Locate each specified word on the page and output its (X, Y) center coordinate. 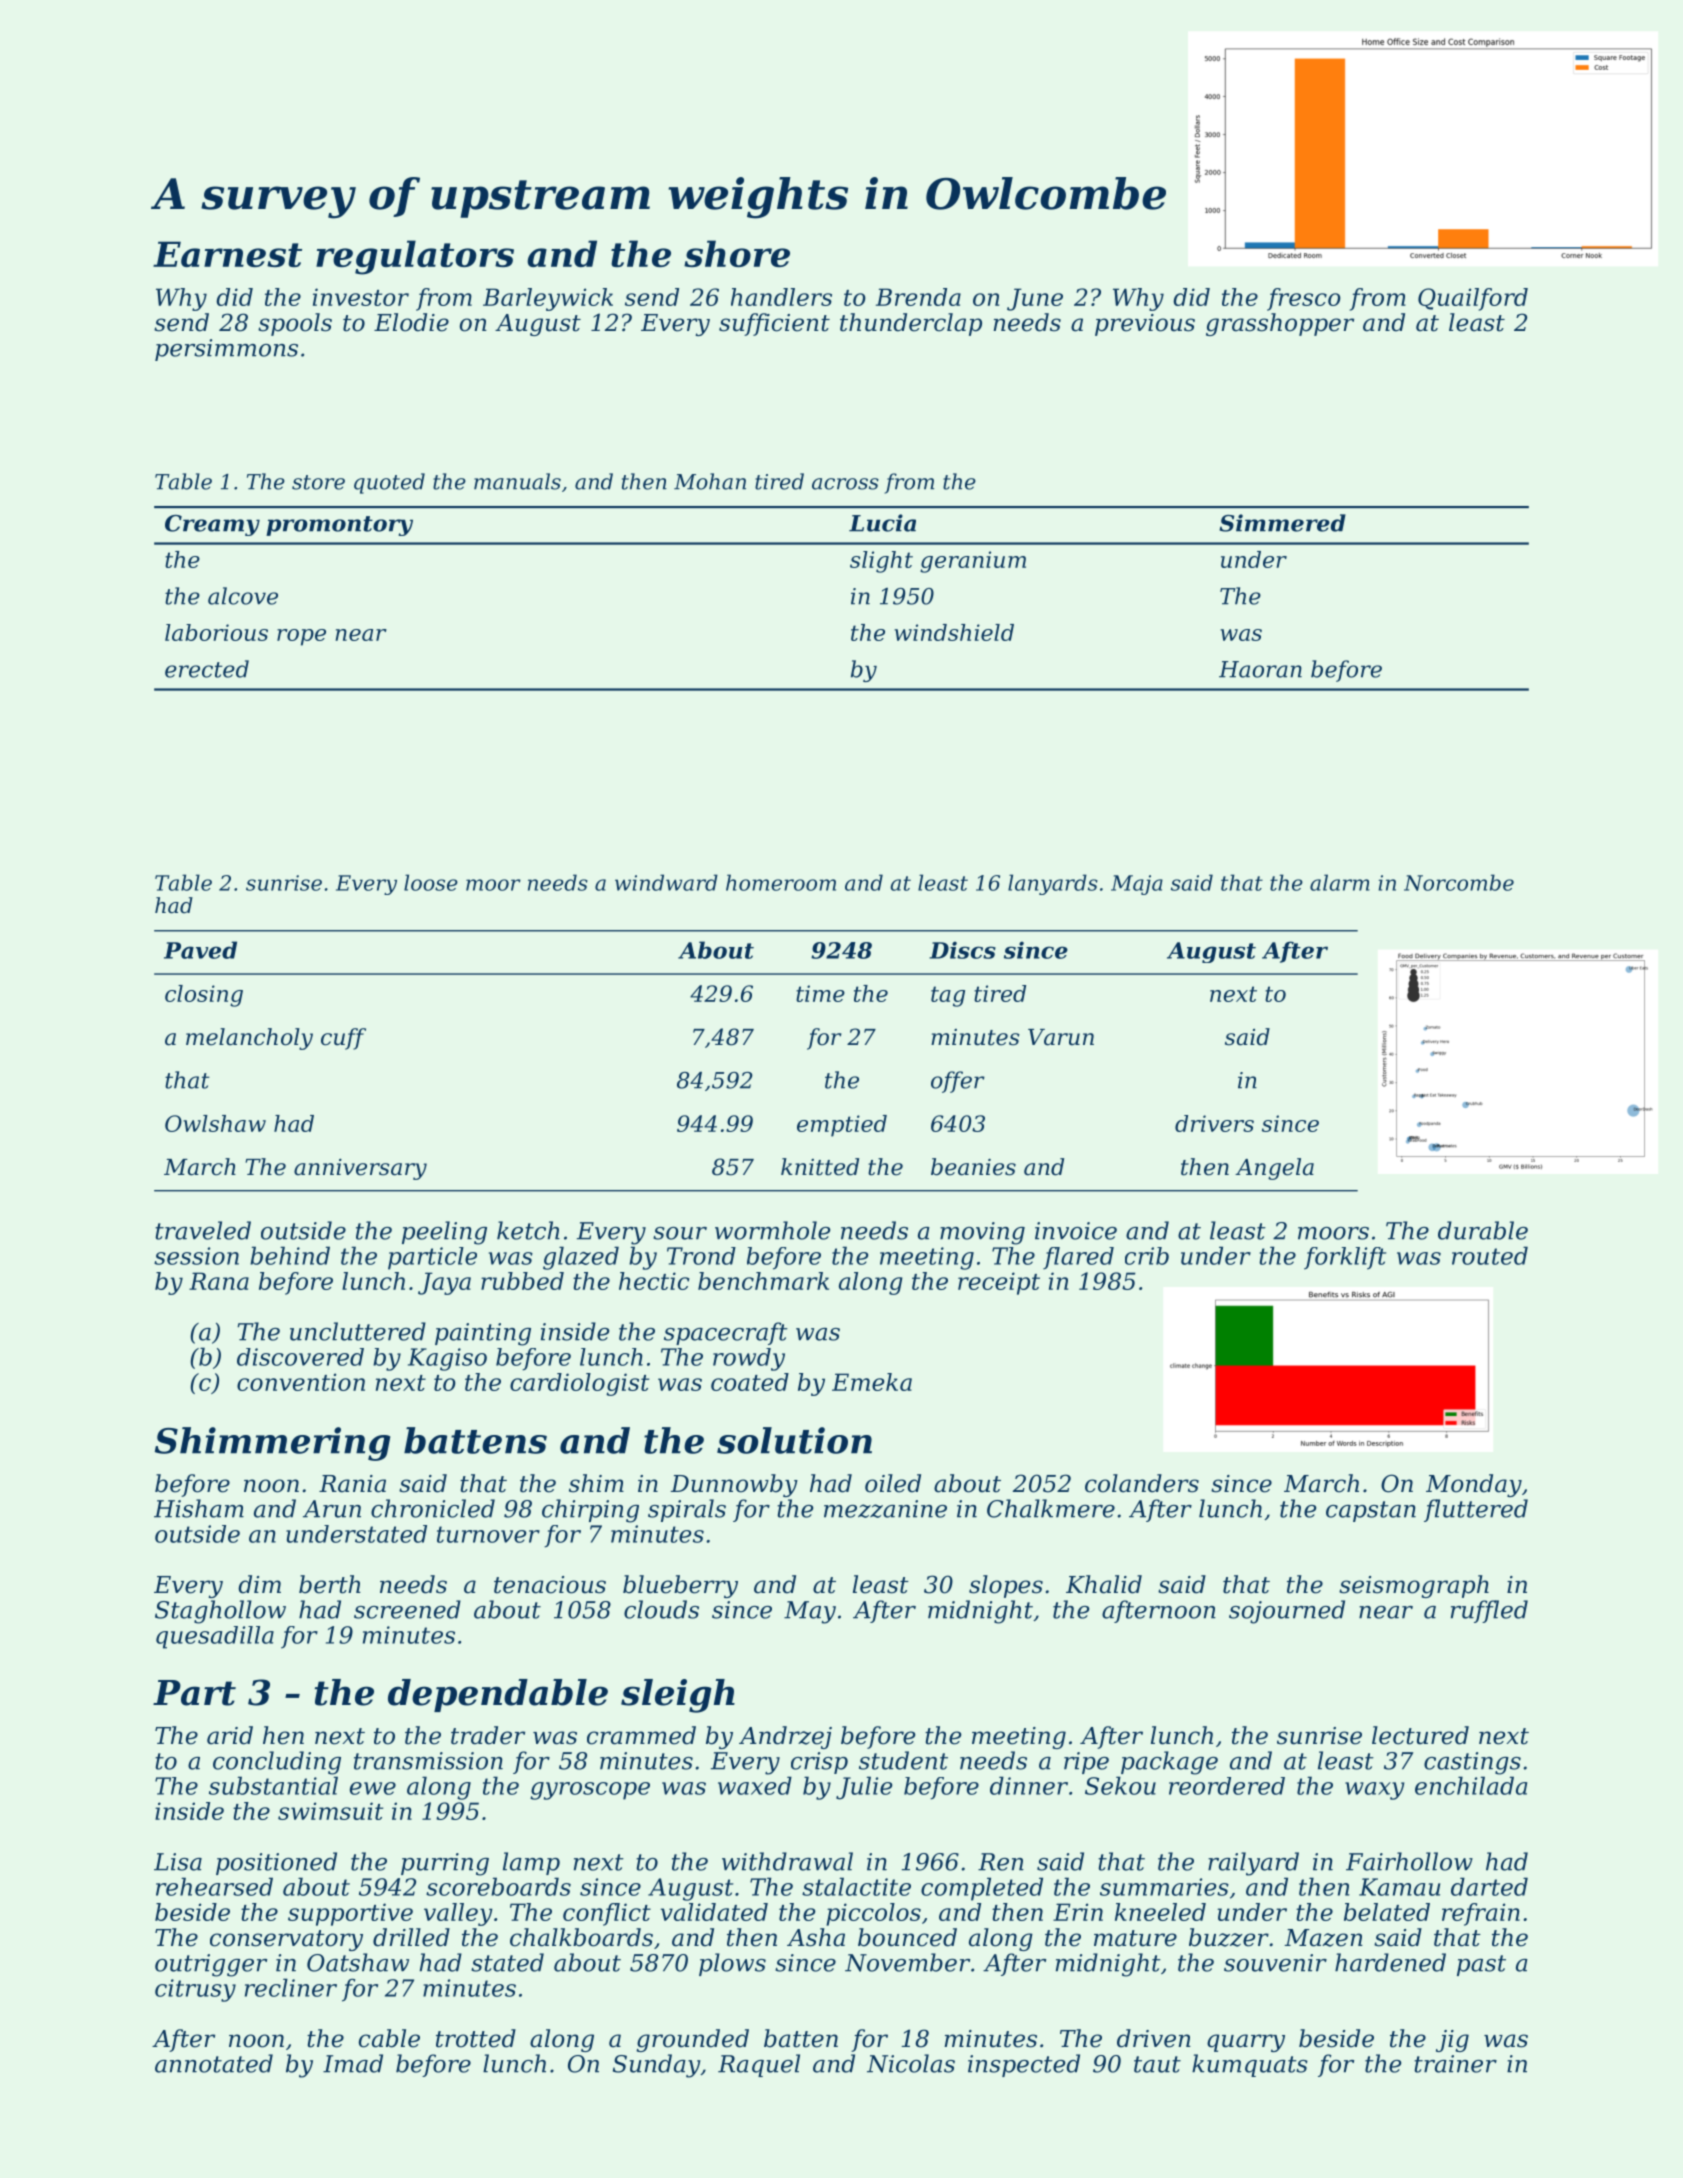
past (1481, 1965)
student (903, 1760)
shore (737, 253)
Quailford (1473, 299)
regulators (415, 257)
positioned (276, 1863)
